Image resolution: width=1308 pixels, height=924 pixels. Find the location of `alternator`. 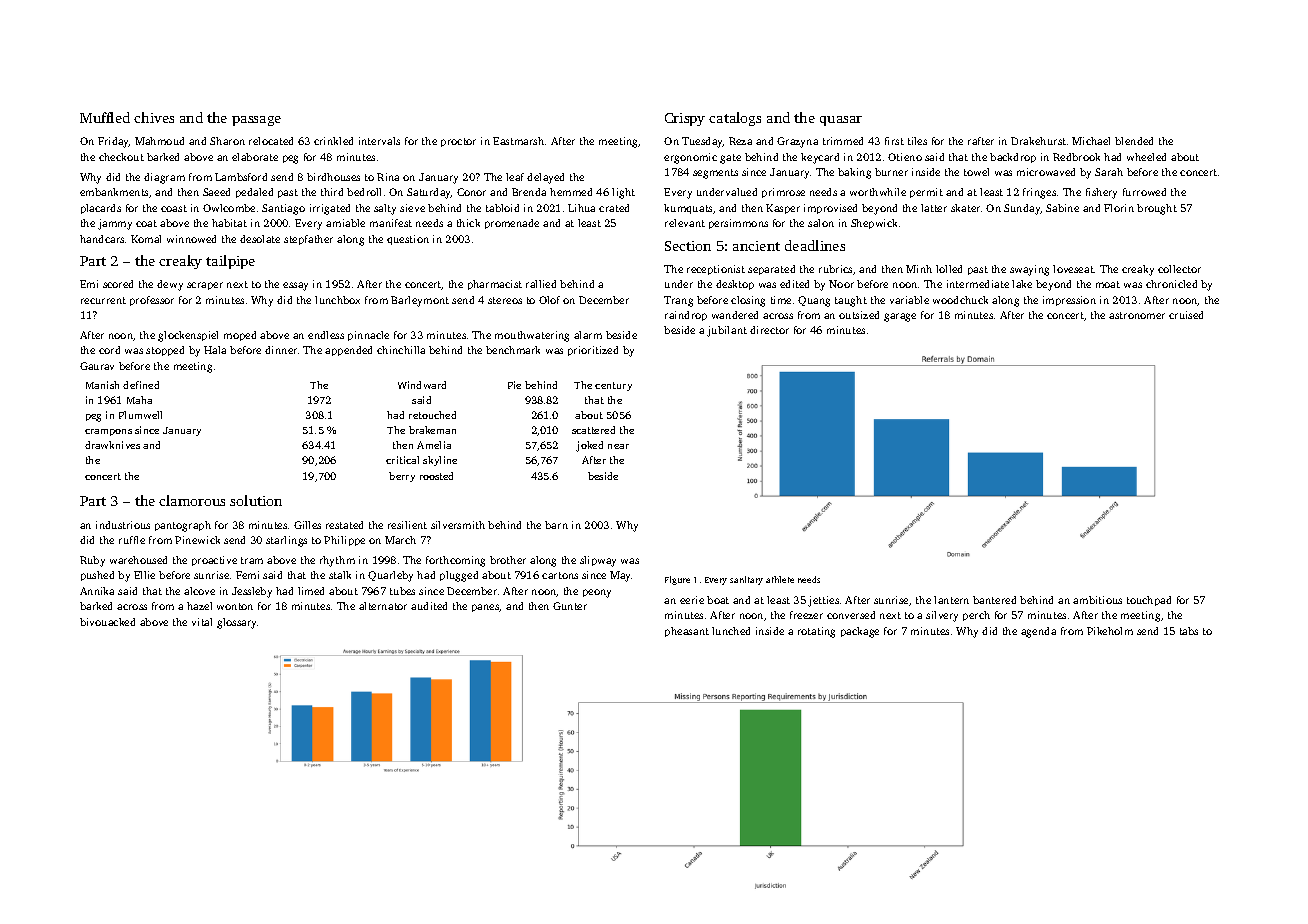

alternator is located at coordinates (383, 606).
